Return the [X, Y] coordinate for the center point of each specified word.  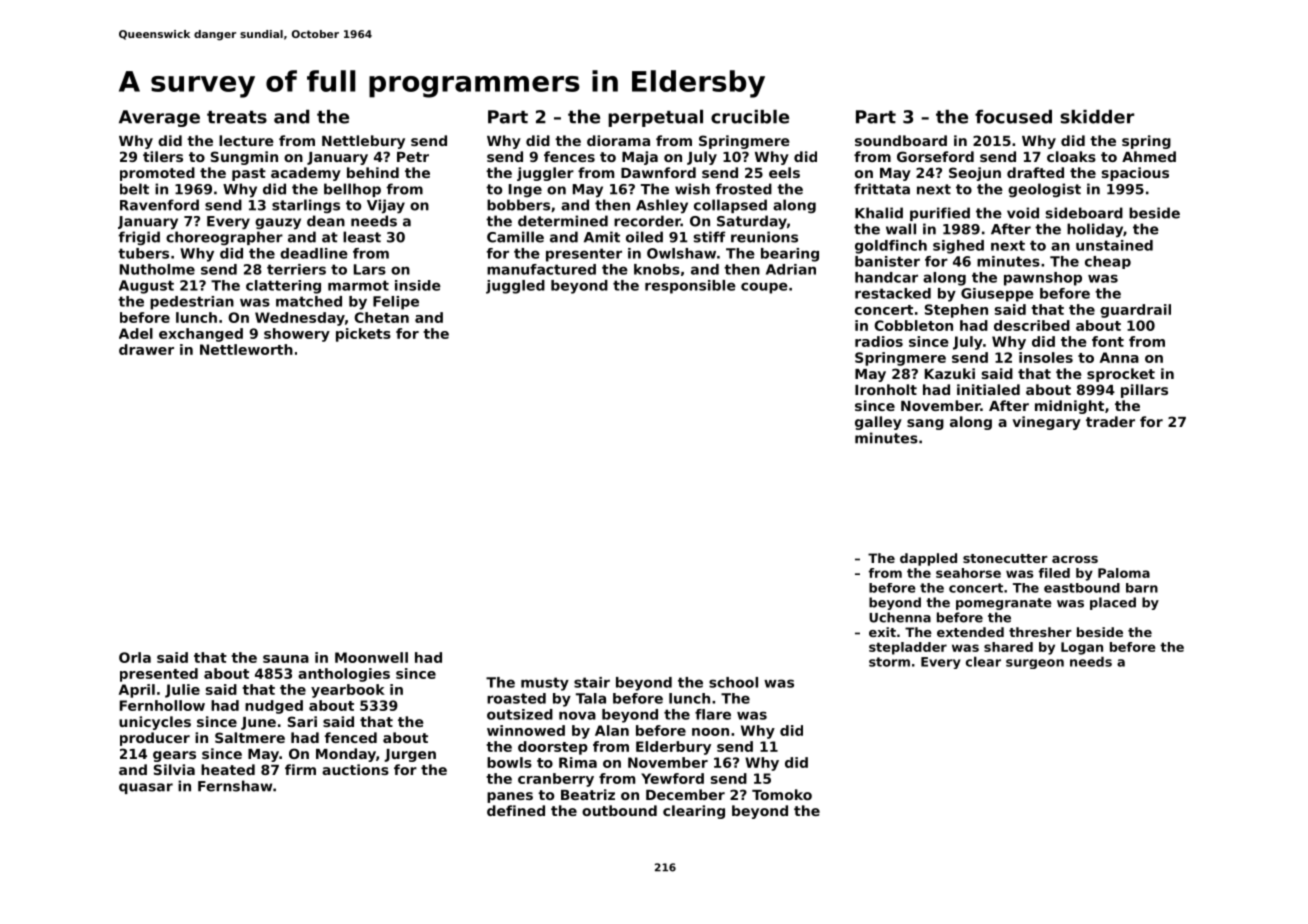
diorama [618, 140]
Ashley [662, 206]
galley [878, 423]
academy [306, 174]
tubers [143, 253]
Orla [135, 657]
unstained [1114, 245]
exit [882, 632]
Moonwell [371, 657]
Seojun [975, 174]
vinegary [1046, 423]
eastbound [1082, 588]
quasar [146, 788]
